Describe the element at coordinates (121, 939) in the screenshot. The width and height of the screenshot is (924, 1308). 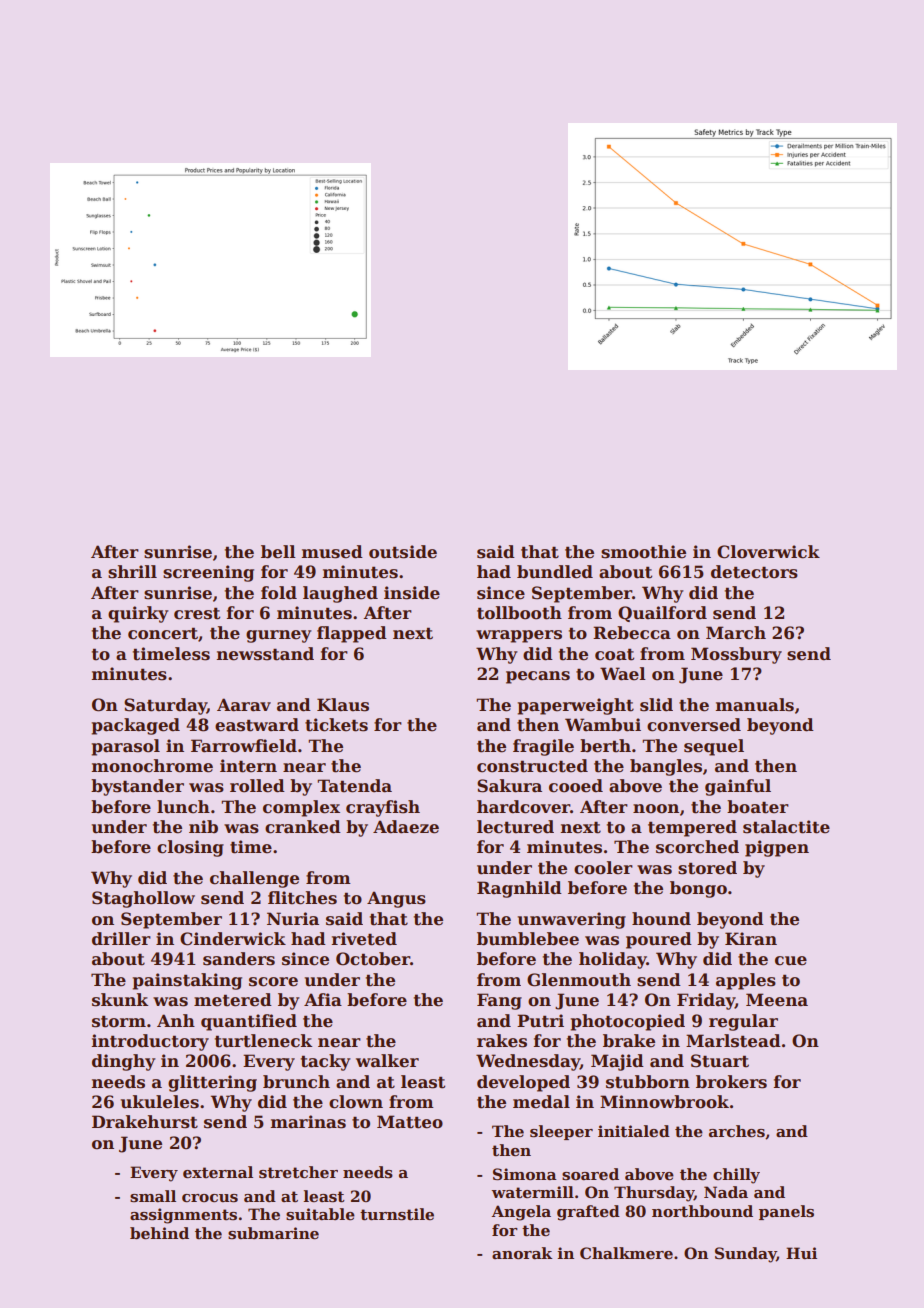
I see `driller` at that location.
